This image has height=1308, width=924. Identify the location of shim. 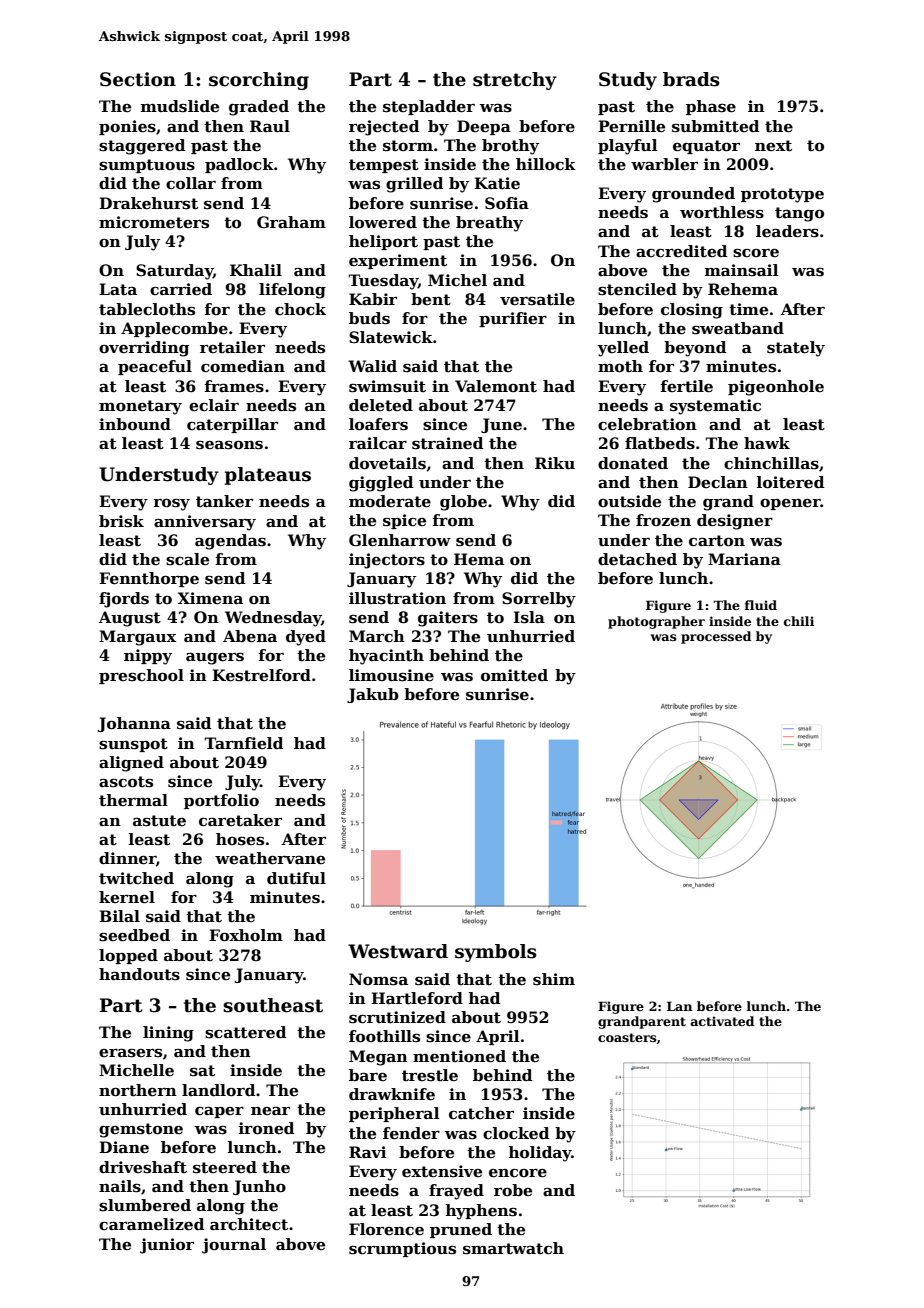
(554, 979).
